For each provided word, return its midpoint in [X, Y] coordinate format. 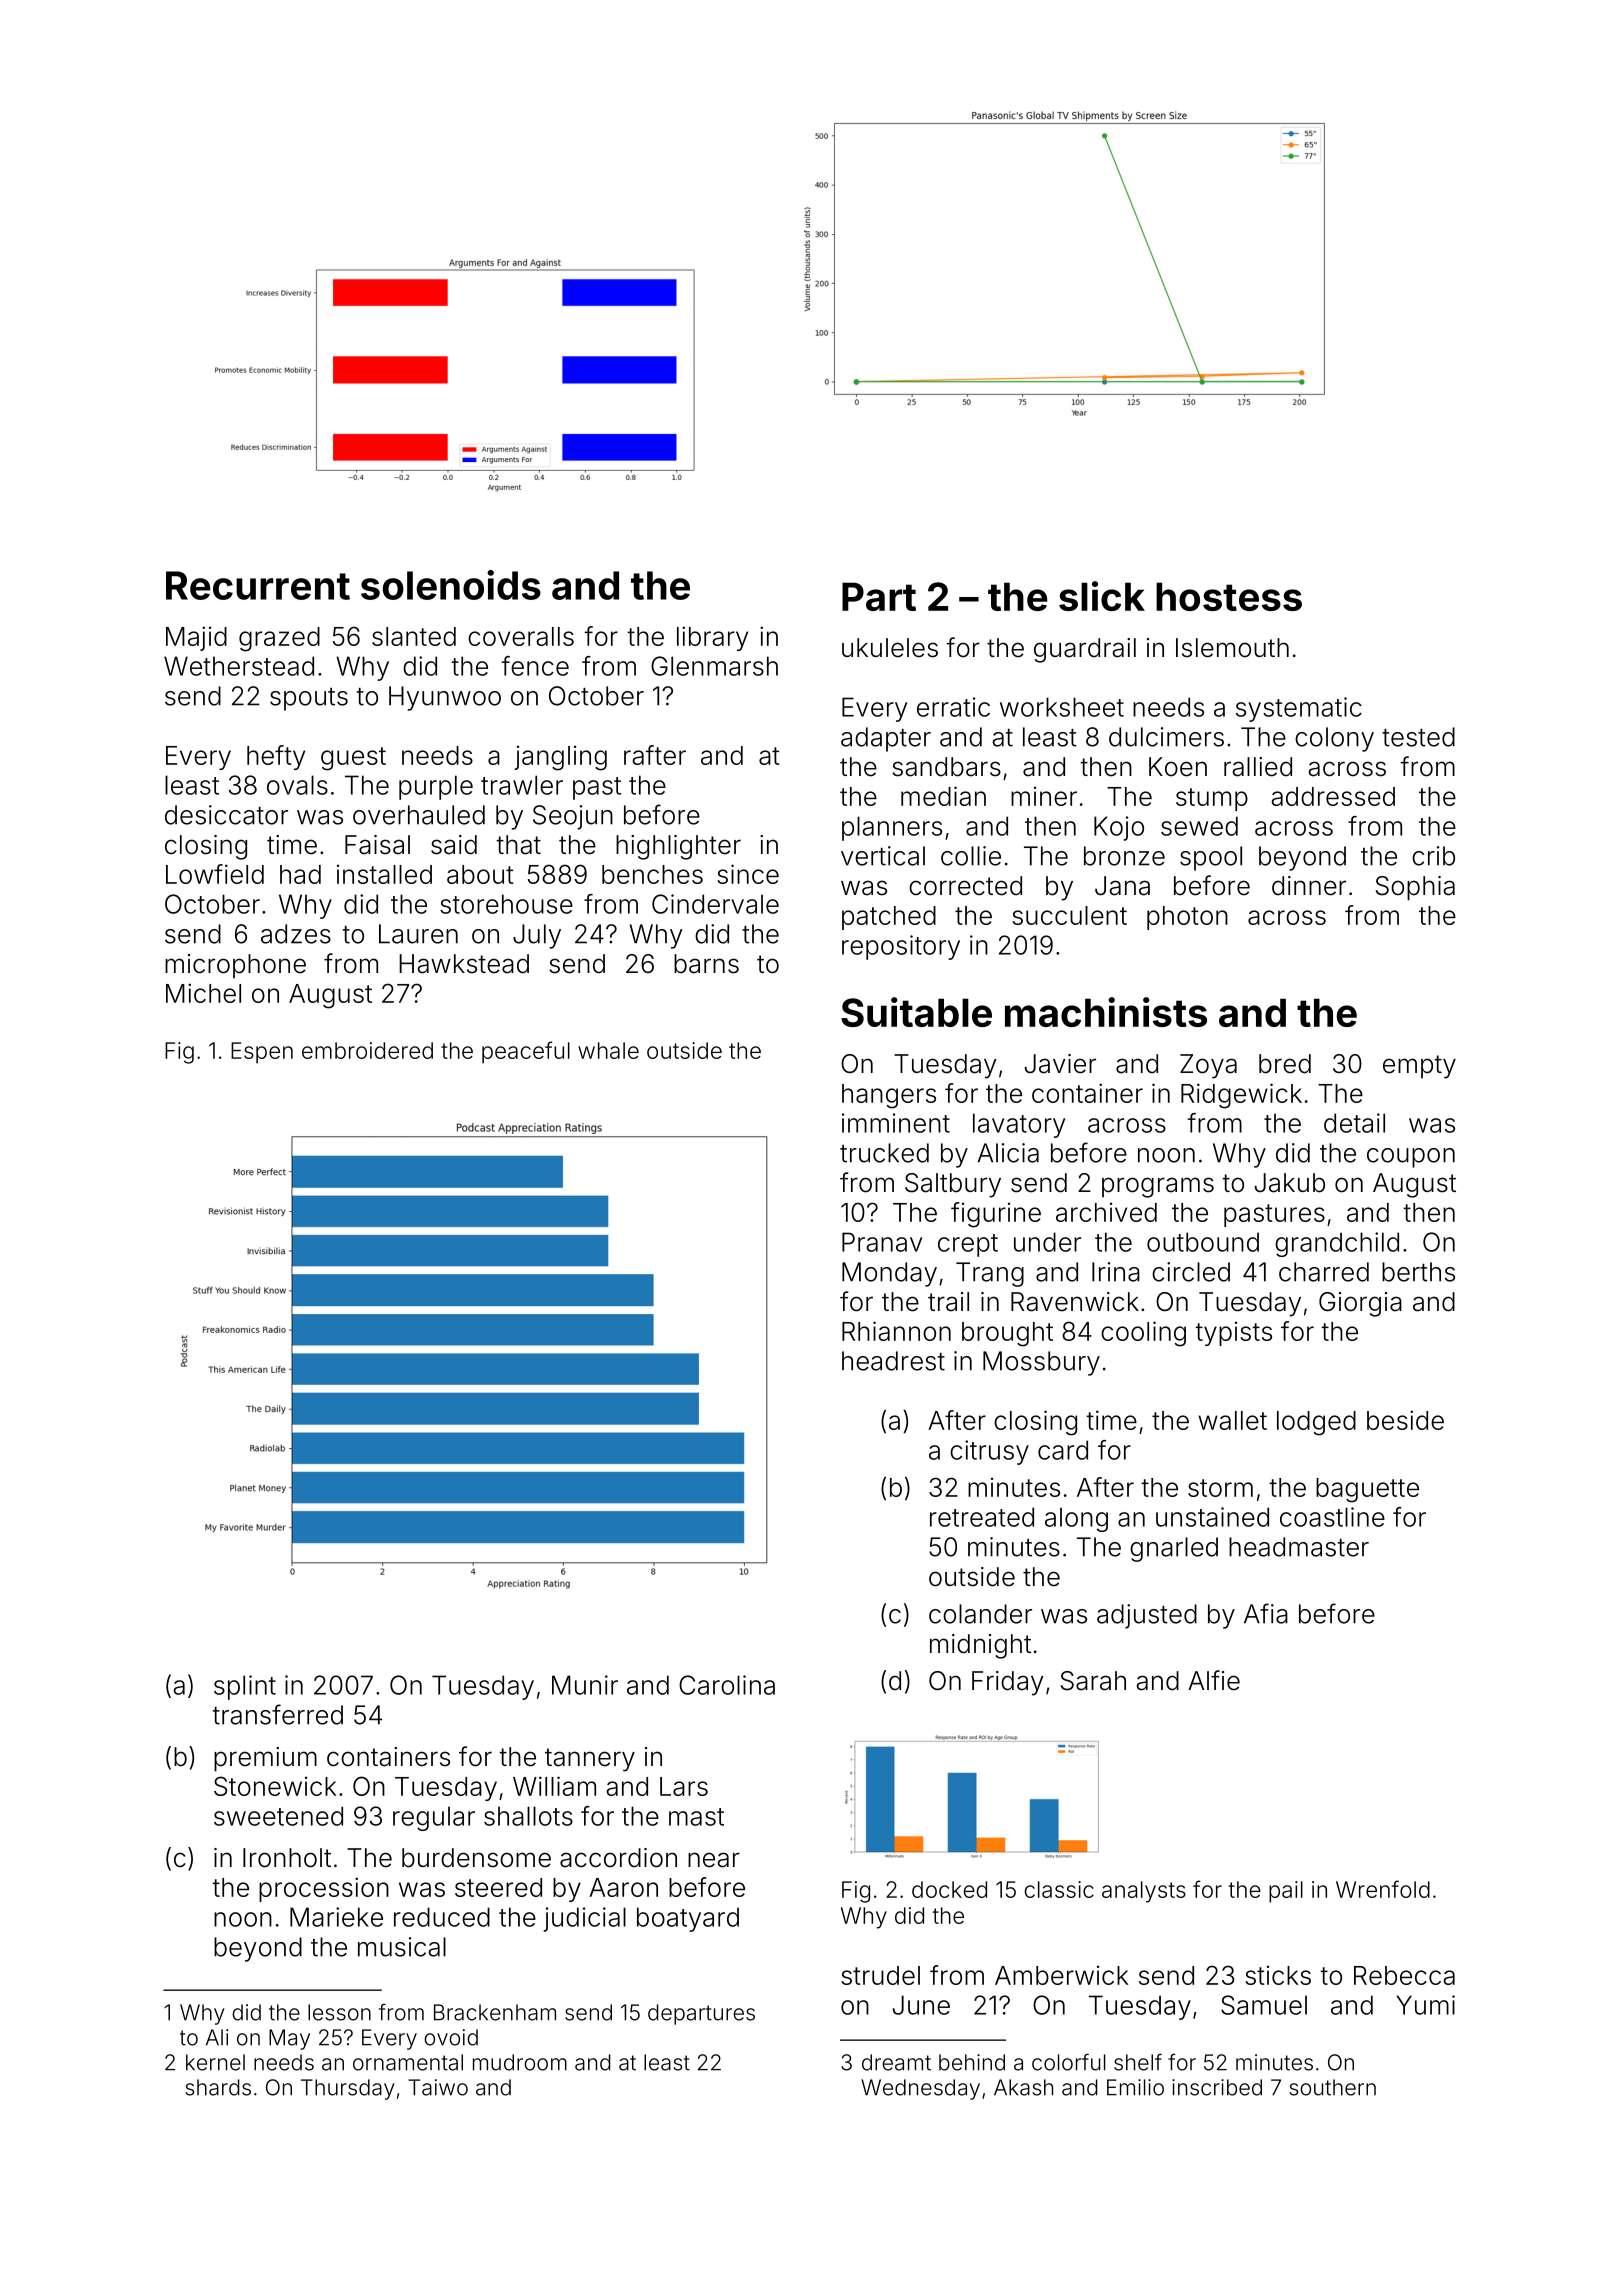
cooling [1143, 1334]
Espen [262, 1053]
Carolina [727, 1685]
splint [245, 1687]
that [518, 845]
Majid [196, 638]
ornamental [408, 2062]
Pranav [882, 1242]
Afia [1266, 1613]
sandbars [947, 767]
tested [1418, 737]
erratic [953, 707]
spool [1211, 858]
